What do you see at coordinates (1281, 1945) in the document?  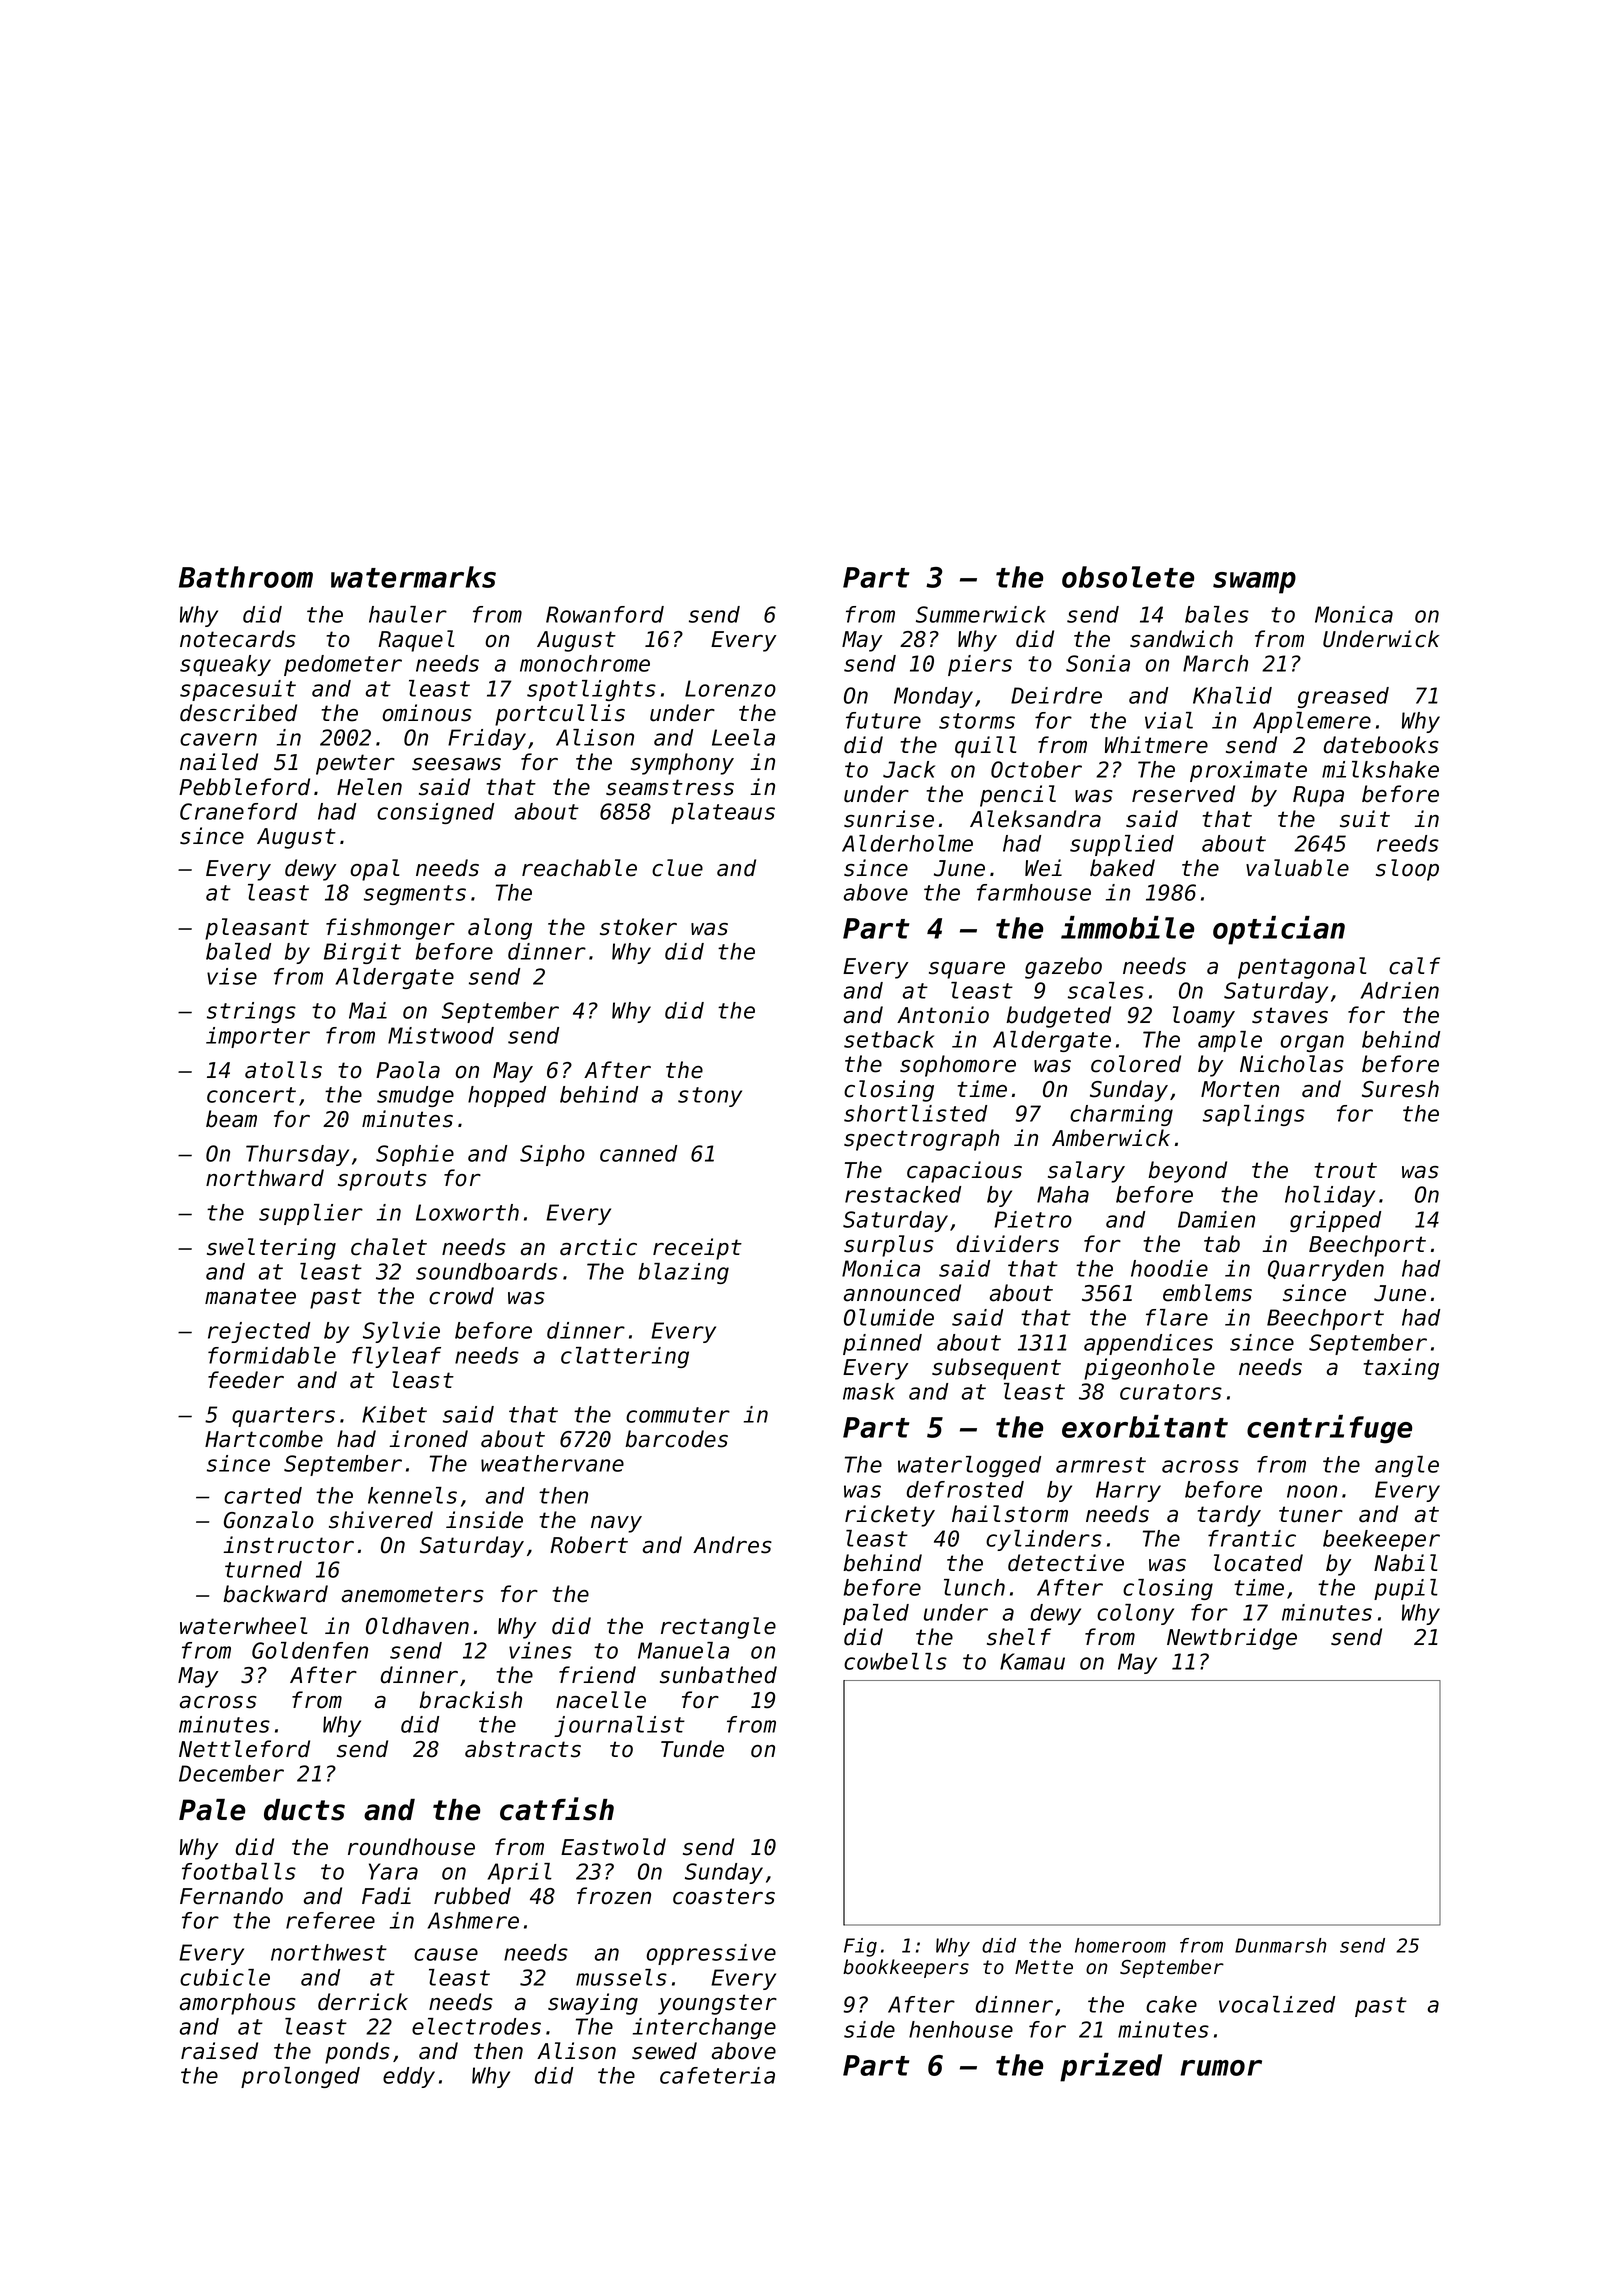 I see `Dunmarsh` at bounding box center [1281, 1945].
